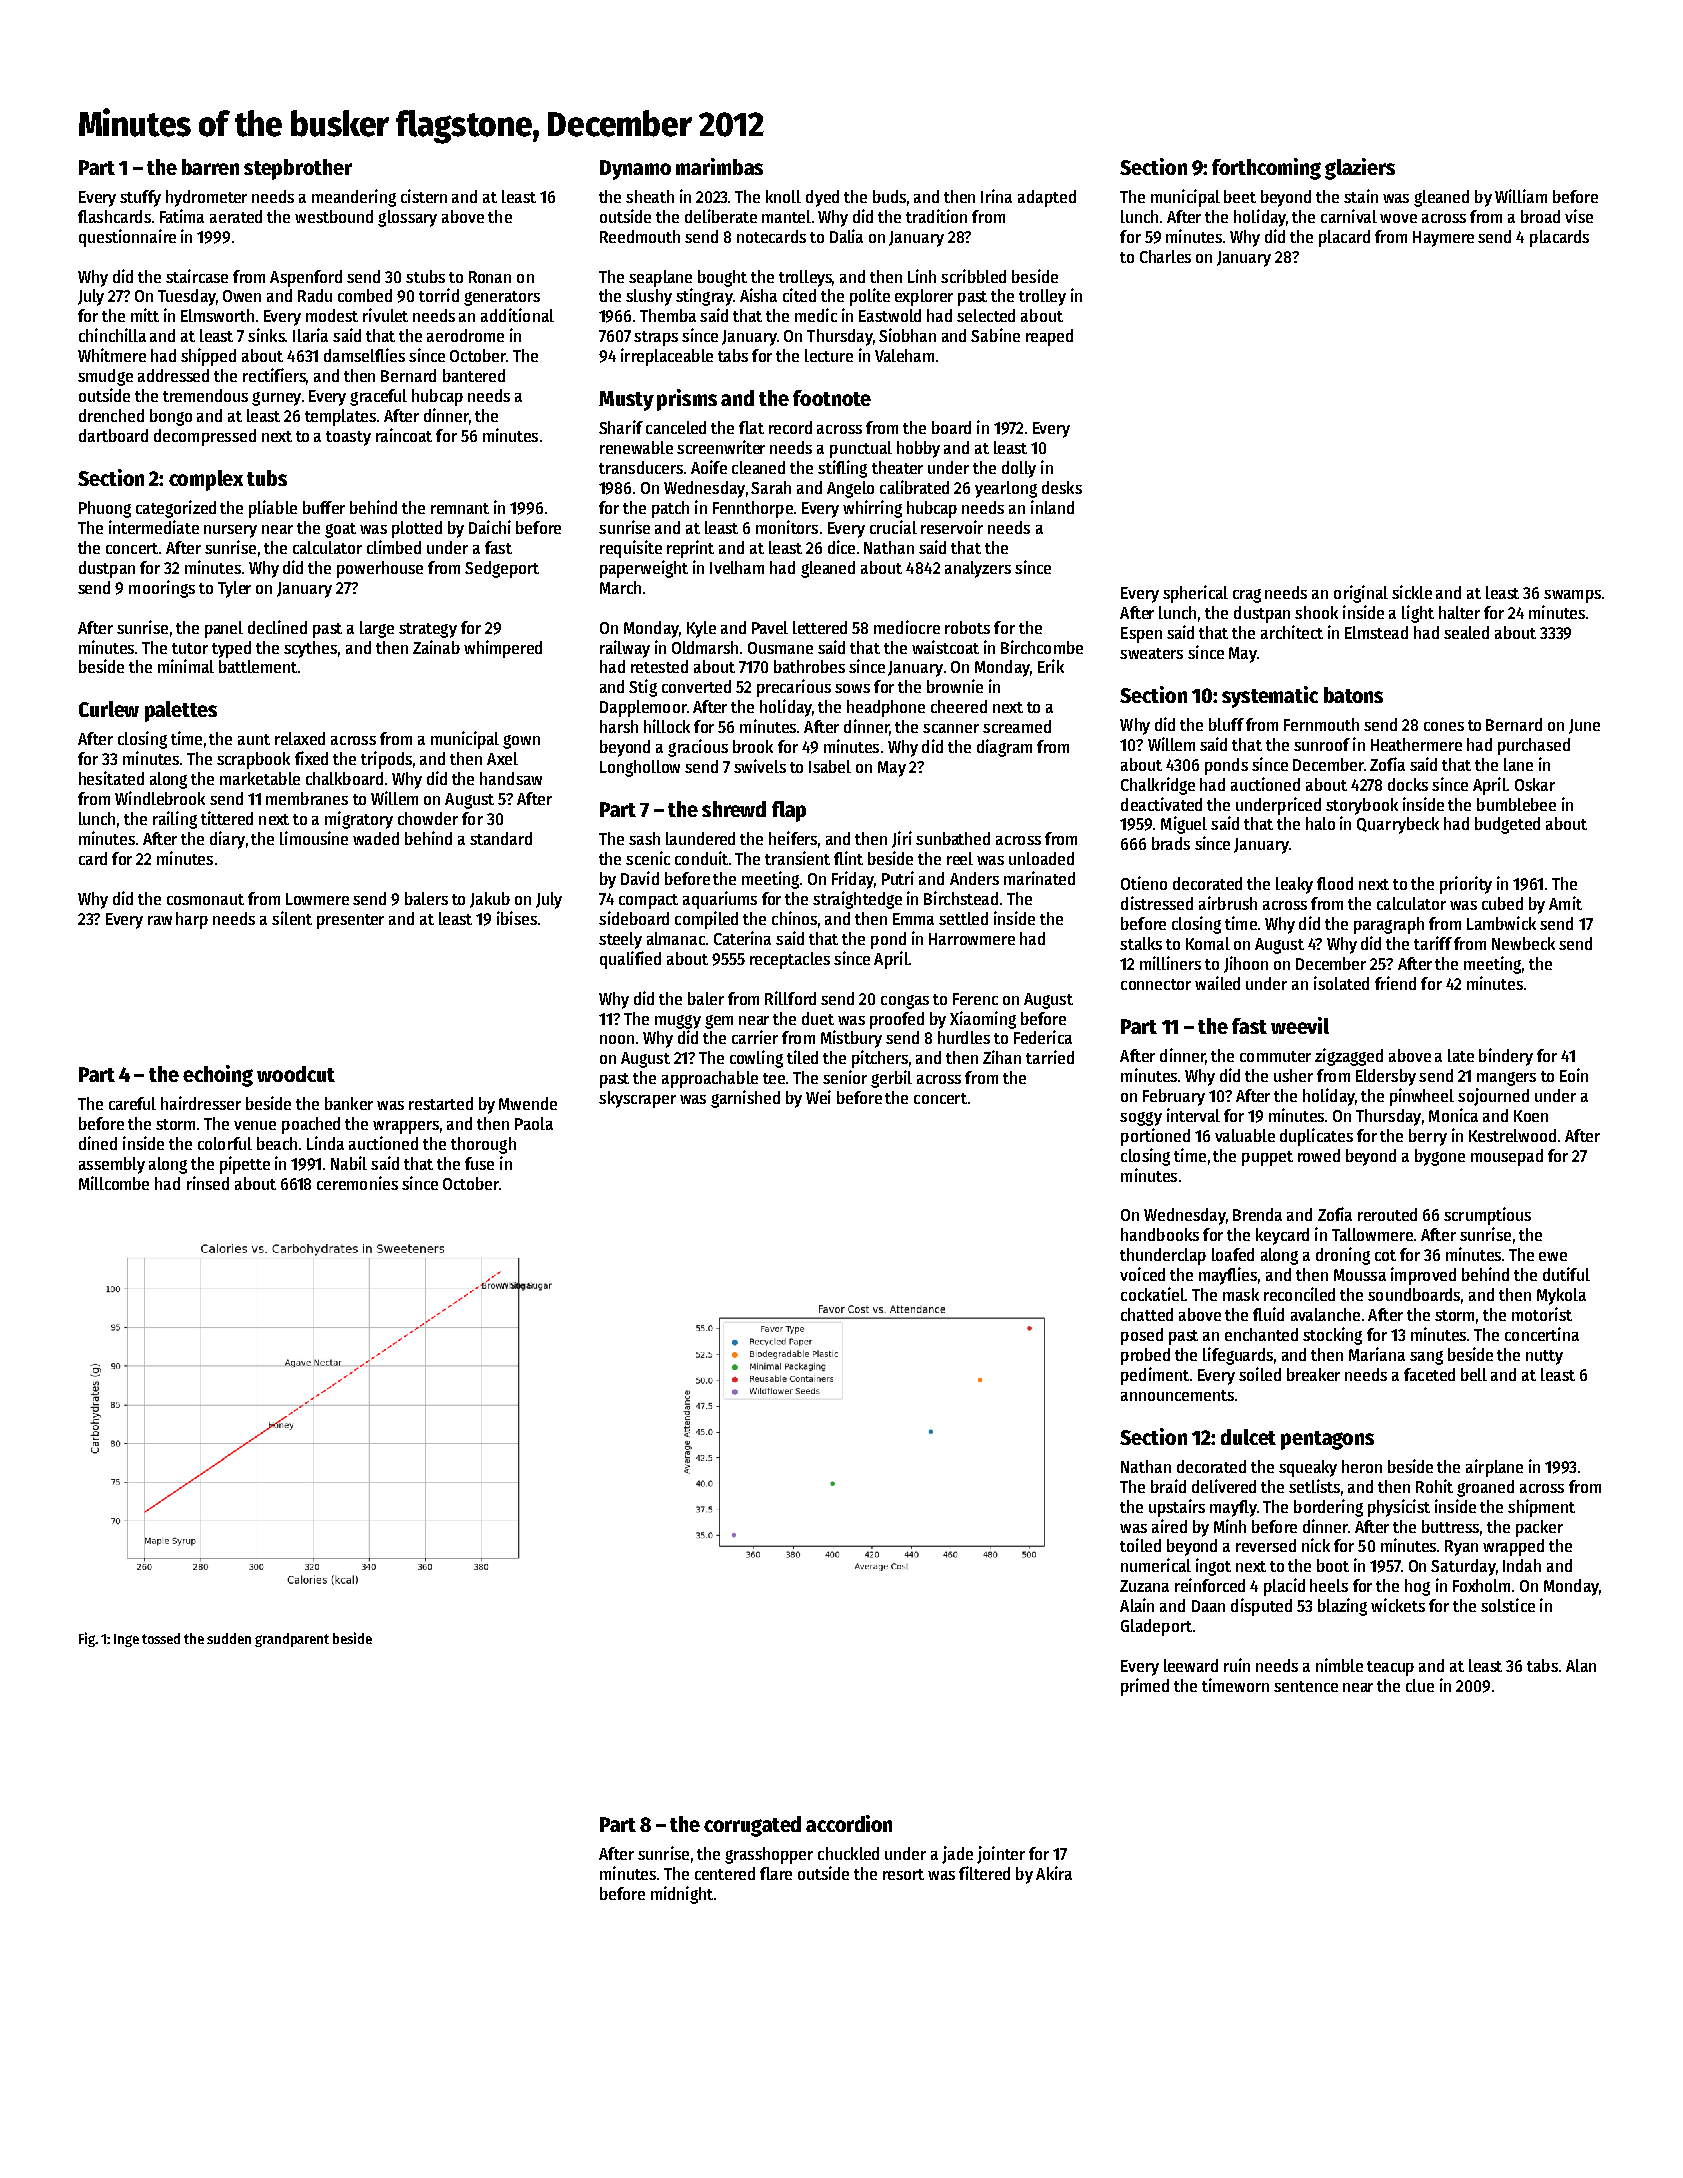 The image size is (1683, 2178). What do you see at coordinates (210, 167) in the page?
I see `barren` at bounding box center [210, 167].
